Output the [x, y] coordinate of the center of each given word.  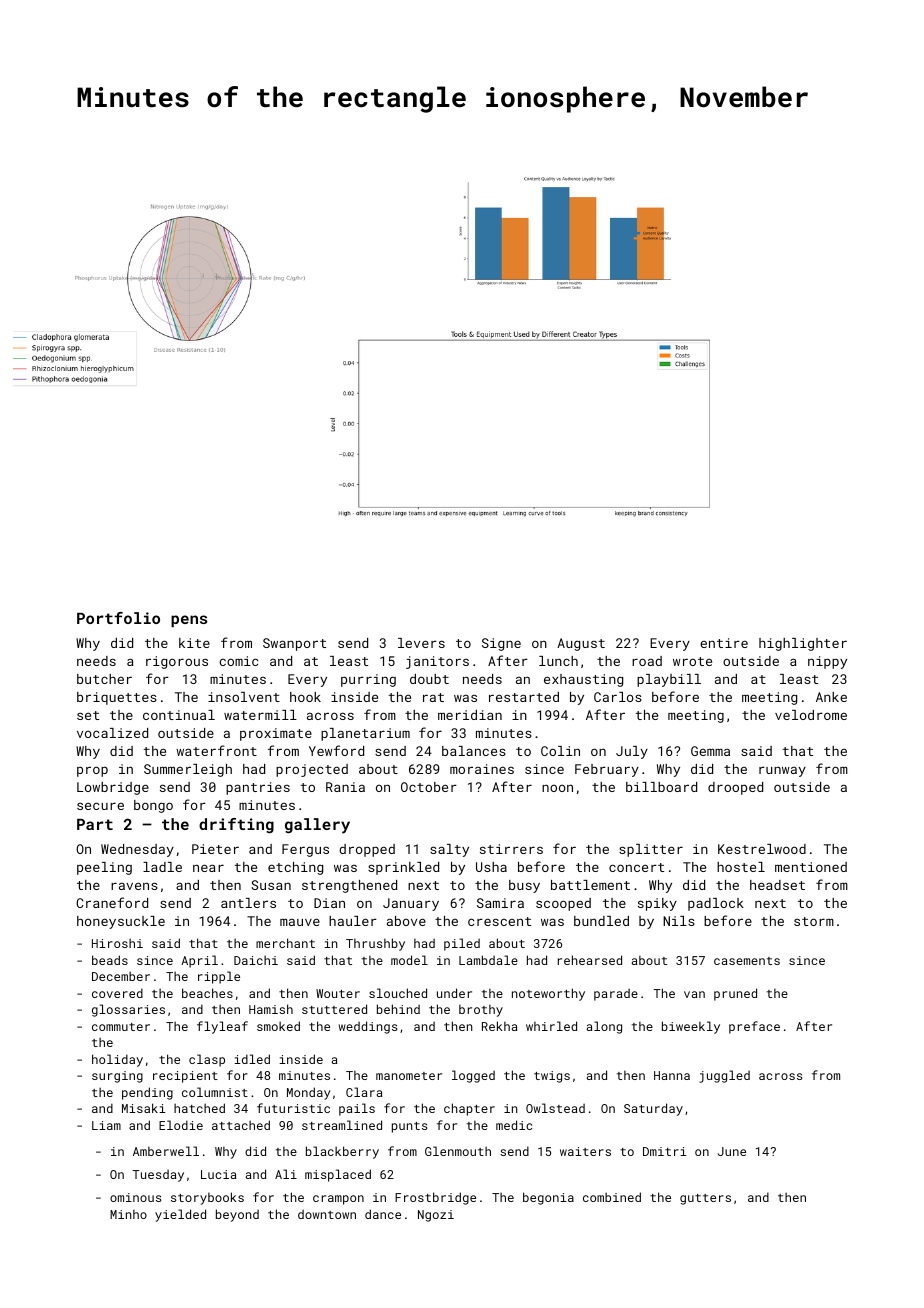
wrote [692, 661]
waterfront [216, 750]
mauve [300, 922]
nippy [827, 662]
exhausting [583, 680]
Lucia [218, 1174]
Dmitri [665, 1151]
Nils [679, 921]
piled [462, 944]
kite [194, 643]
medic [514, 1125]
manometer [409, 1076]
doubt [429, 679]
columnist [215, 1092]
